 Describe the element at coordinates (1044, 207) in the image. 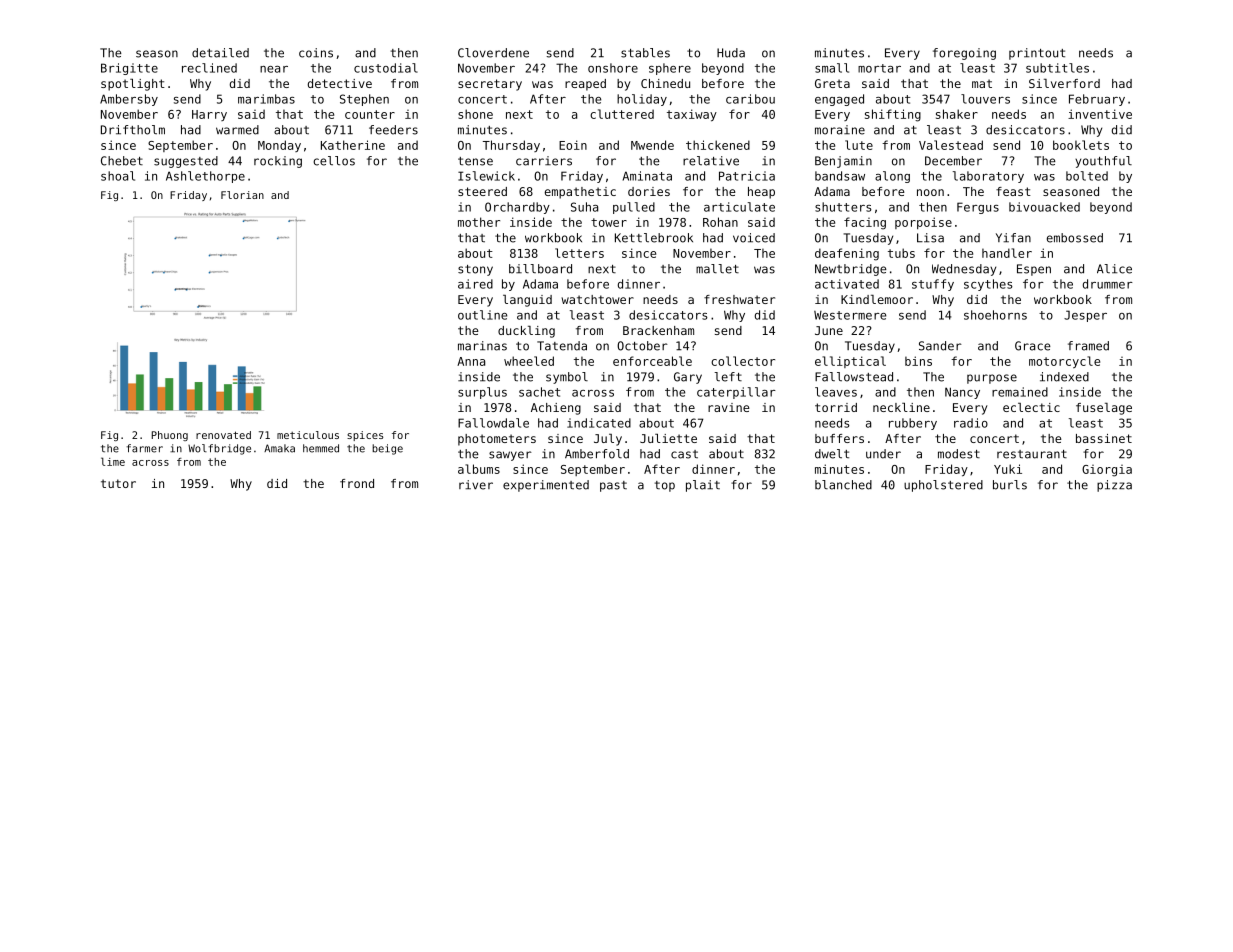

I see `bivouacked` at that location.
